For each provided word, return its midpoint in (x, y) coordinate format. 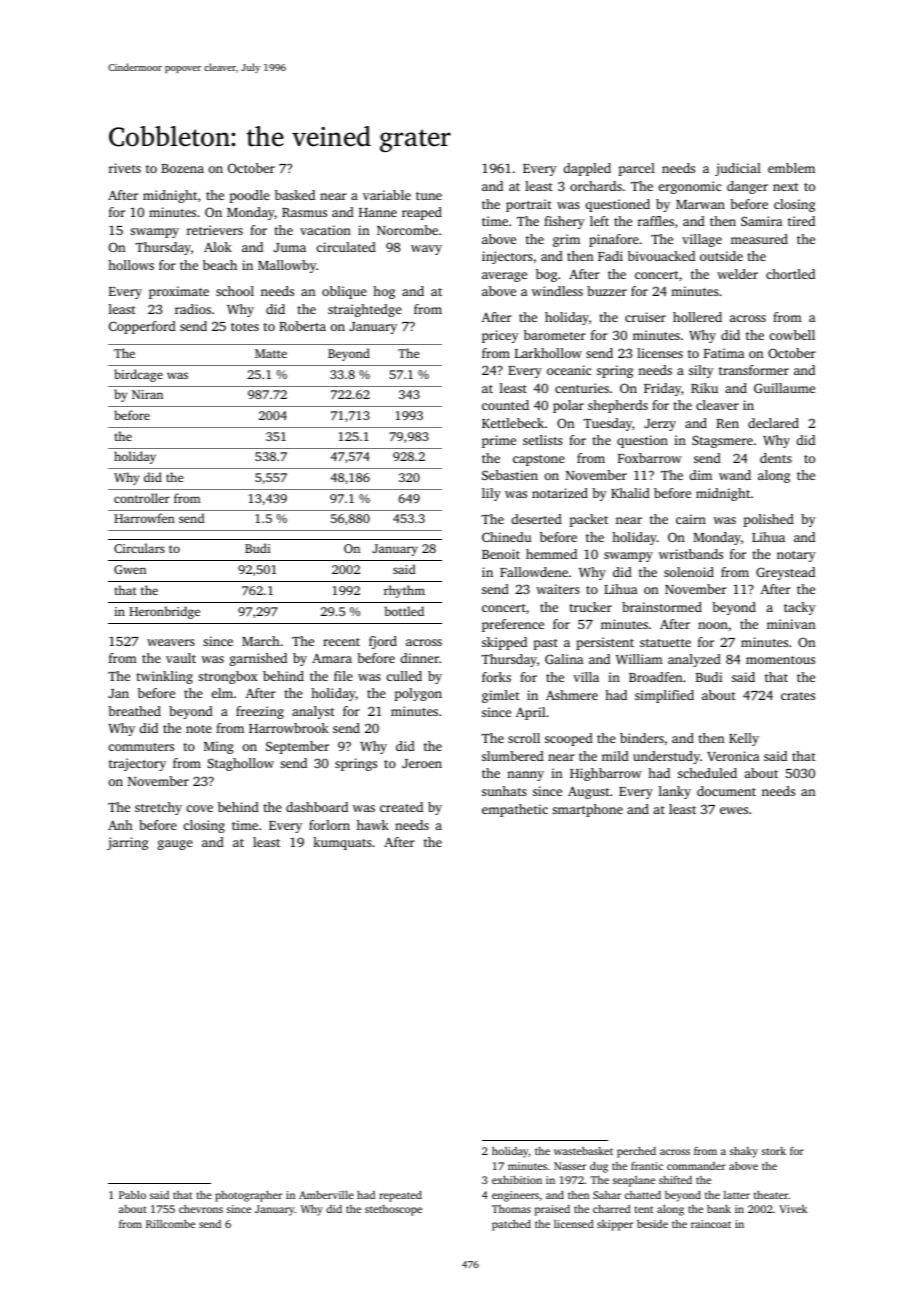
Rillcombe (170, 1224)
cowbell (792, 335)
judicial (738, 169)
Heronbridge (164, 612)
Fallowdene (534, 572)
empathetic (515, 810)
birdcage (138, 375)
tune (429, 196)
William (639, 659)
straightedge (365, 310)
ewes (734, 810)
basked (295, 195)
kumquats (342, 843)
